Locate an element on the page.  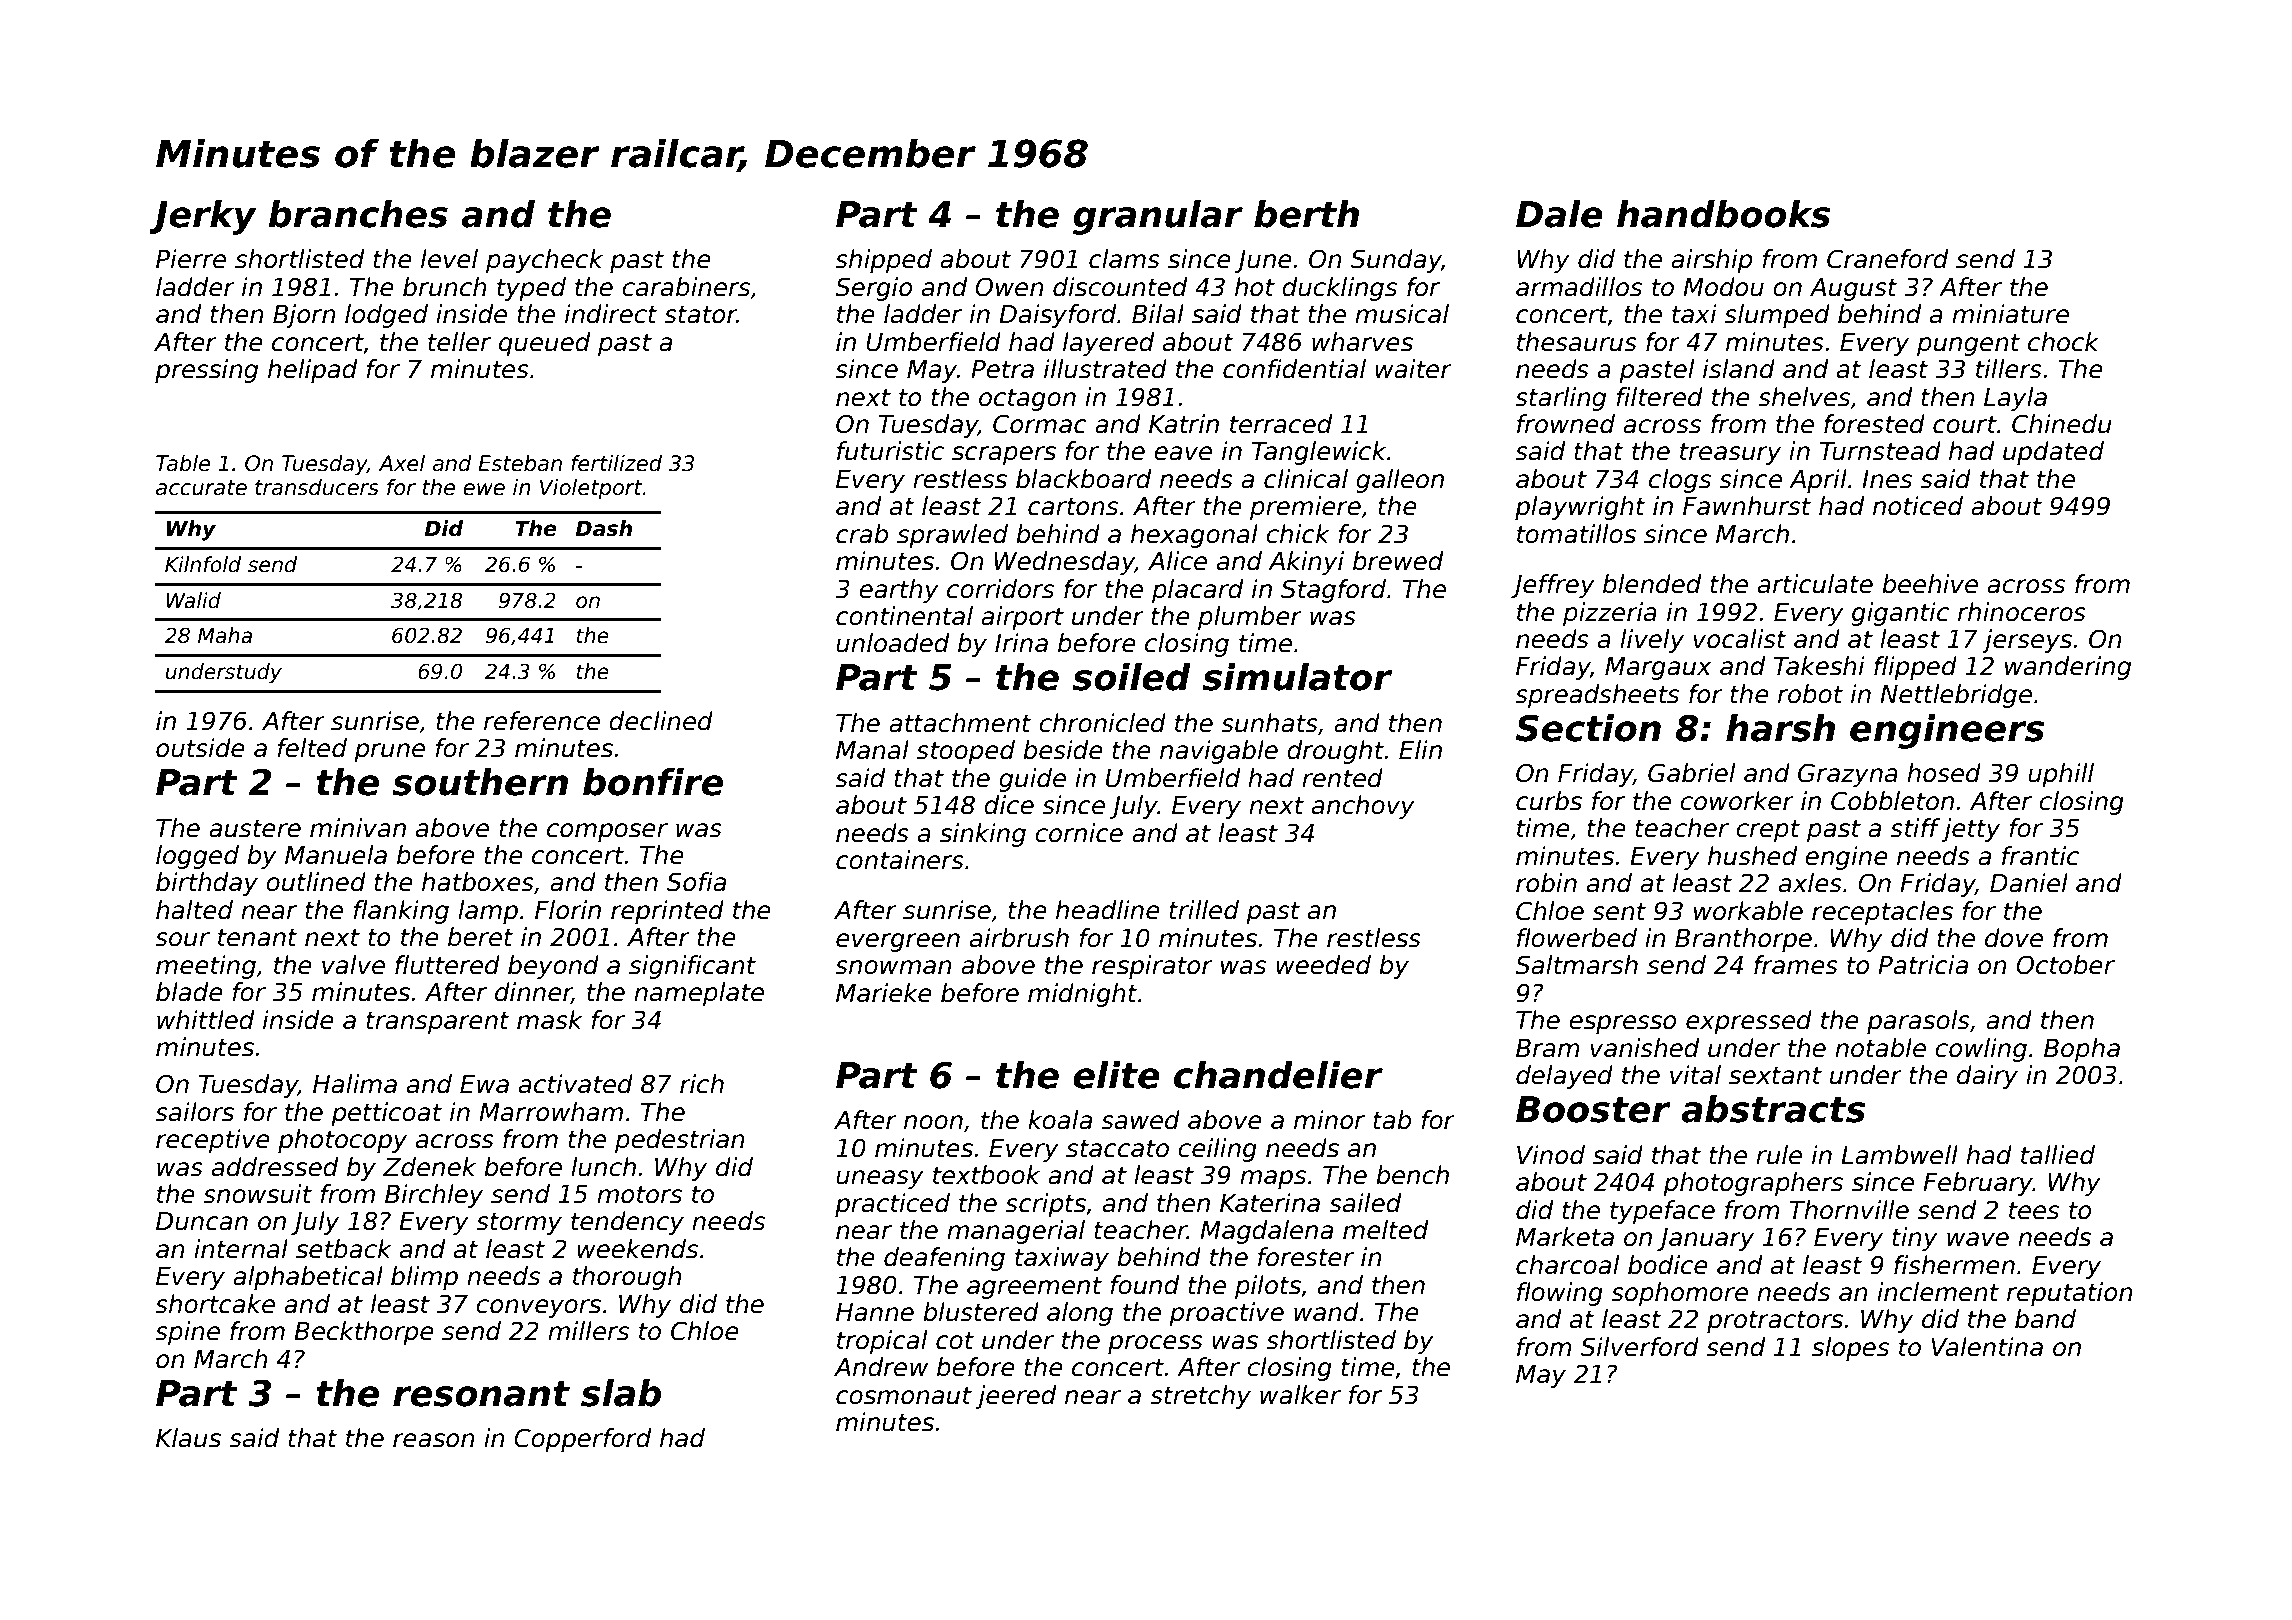
Klaus is located at coordinates (188, 1438).
